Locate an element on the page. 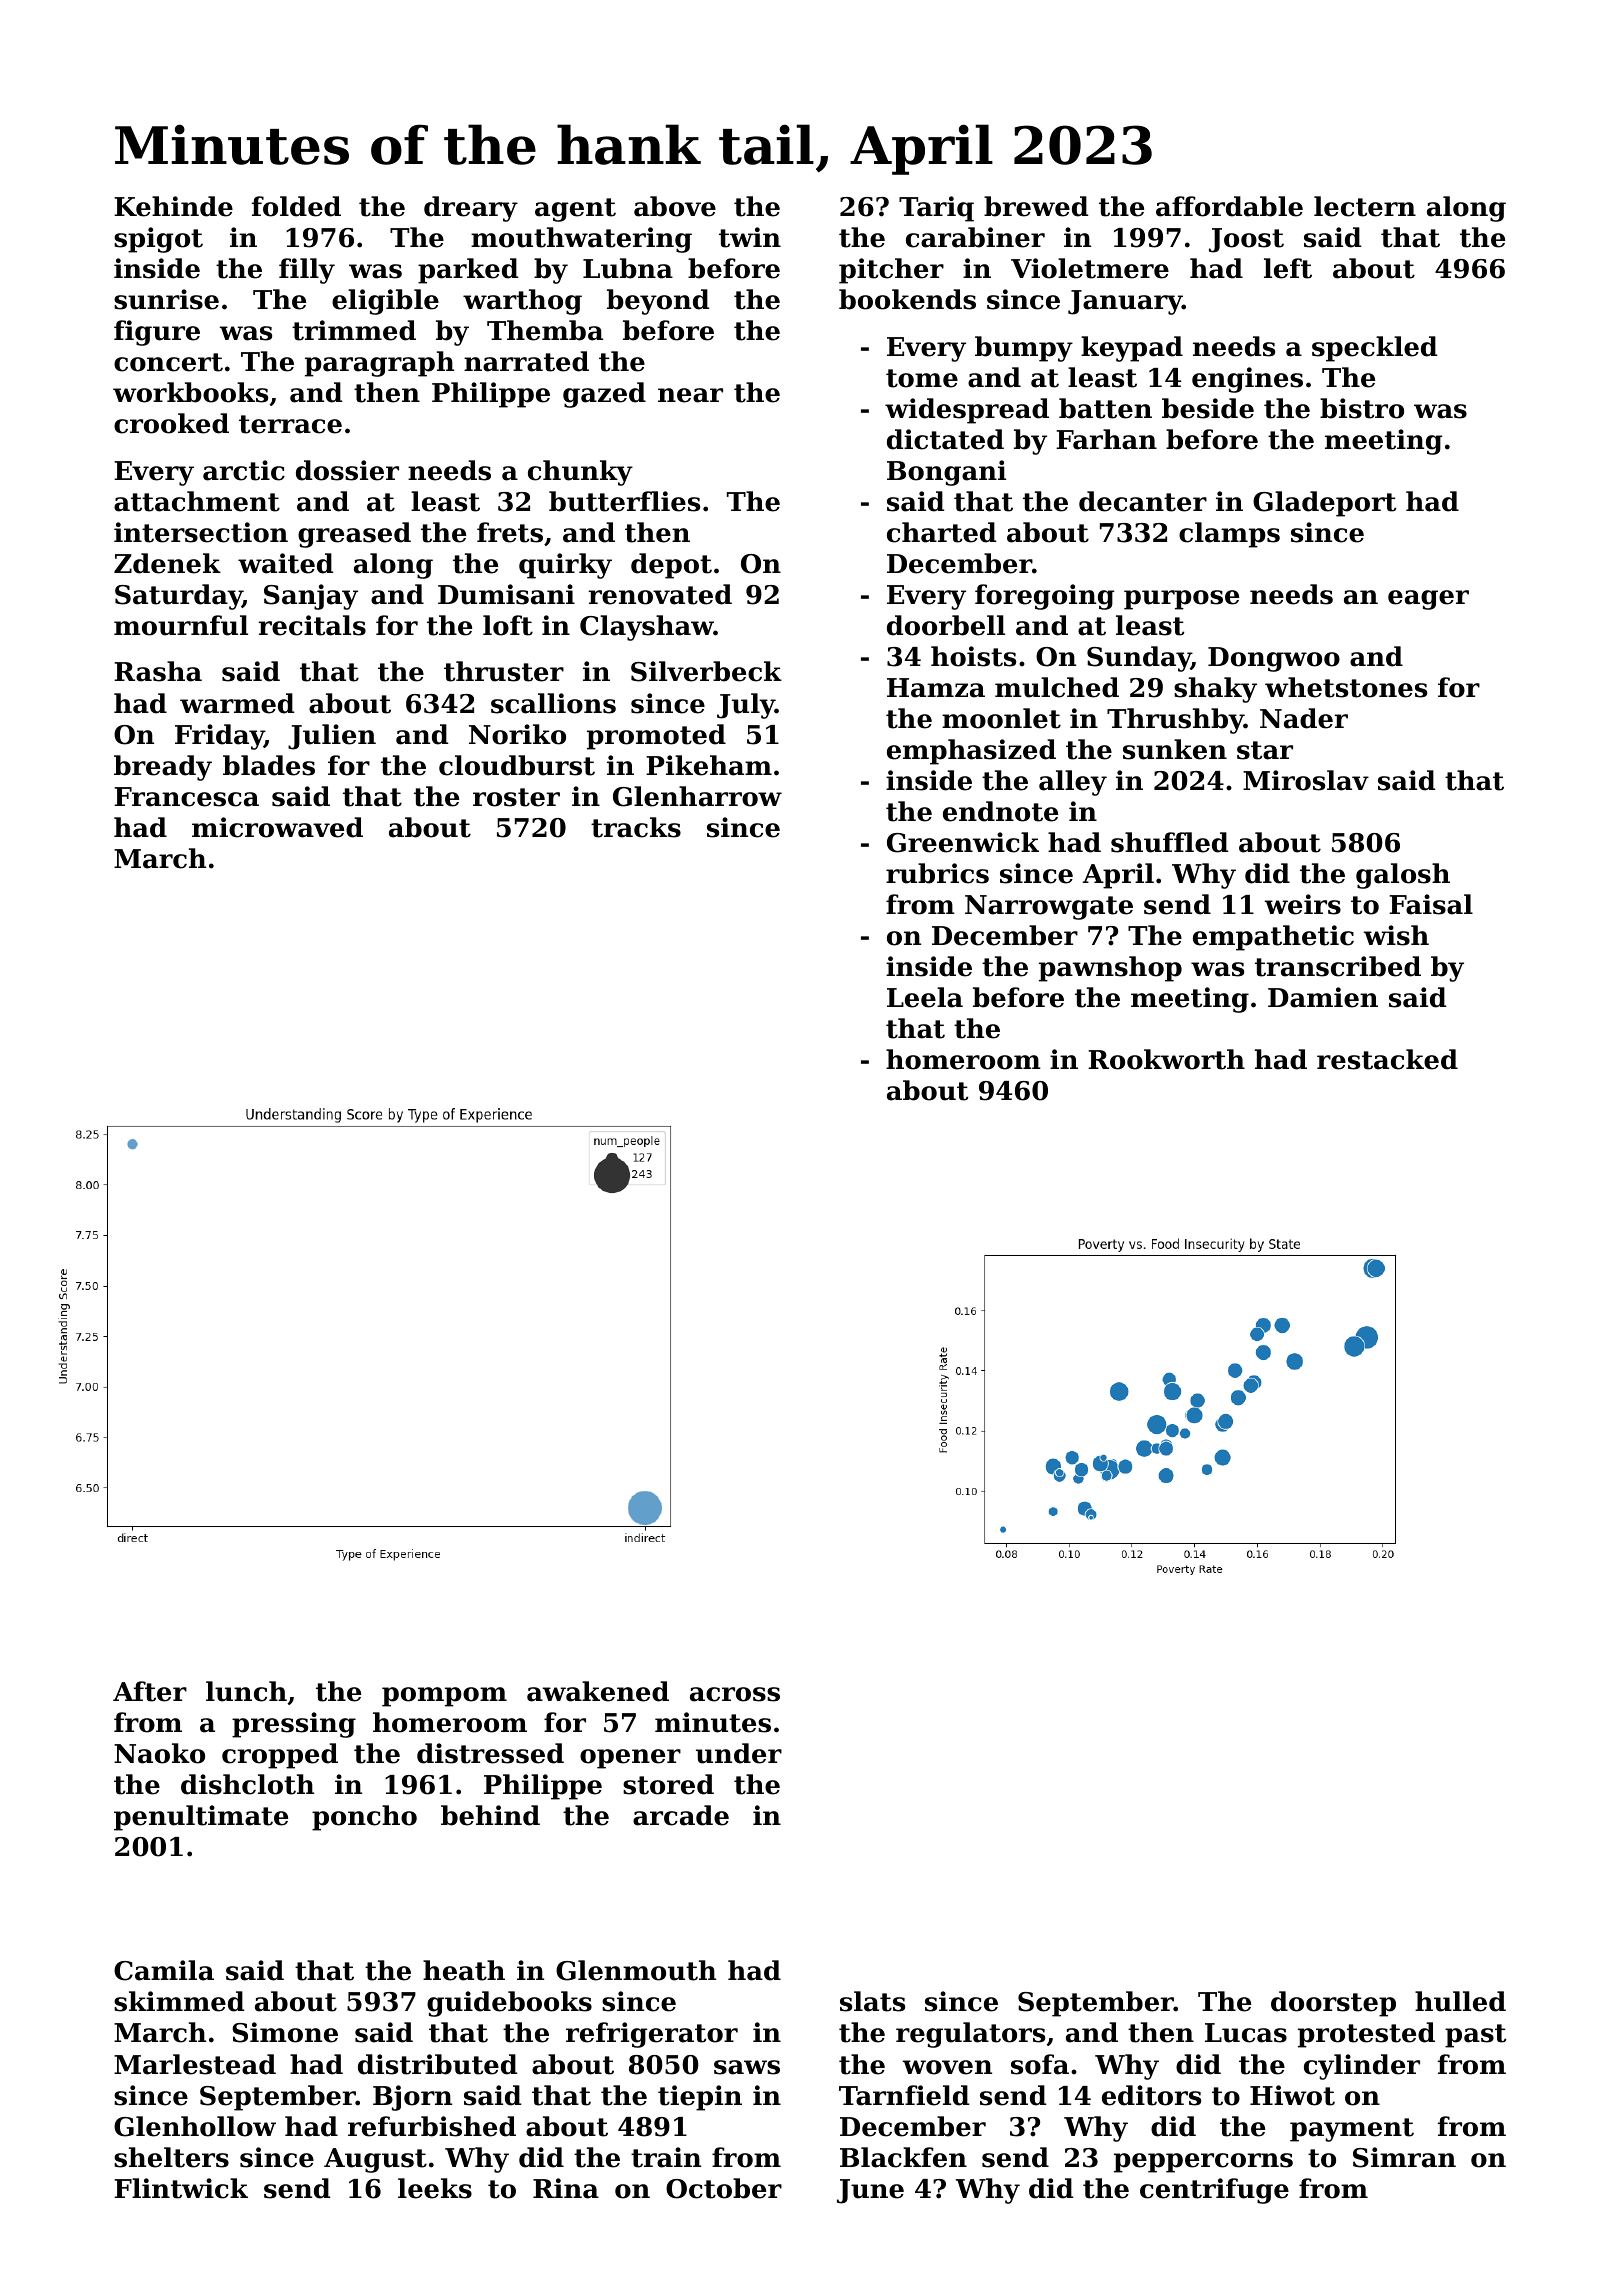  opener is located at coordinates (630, 1759).
